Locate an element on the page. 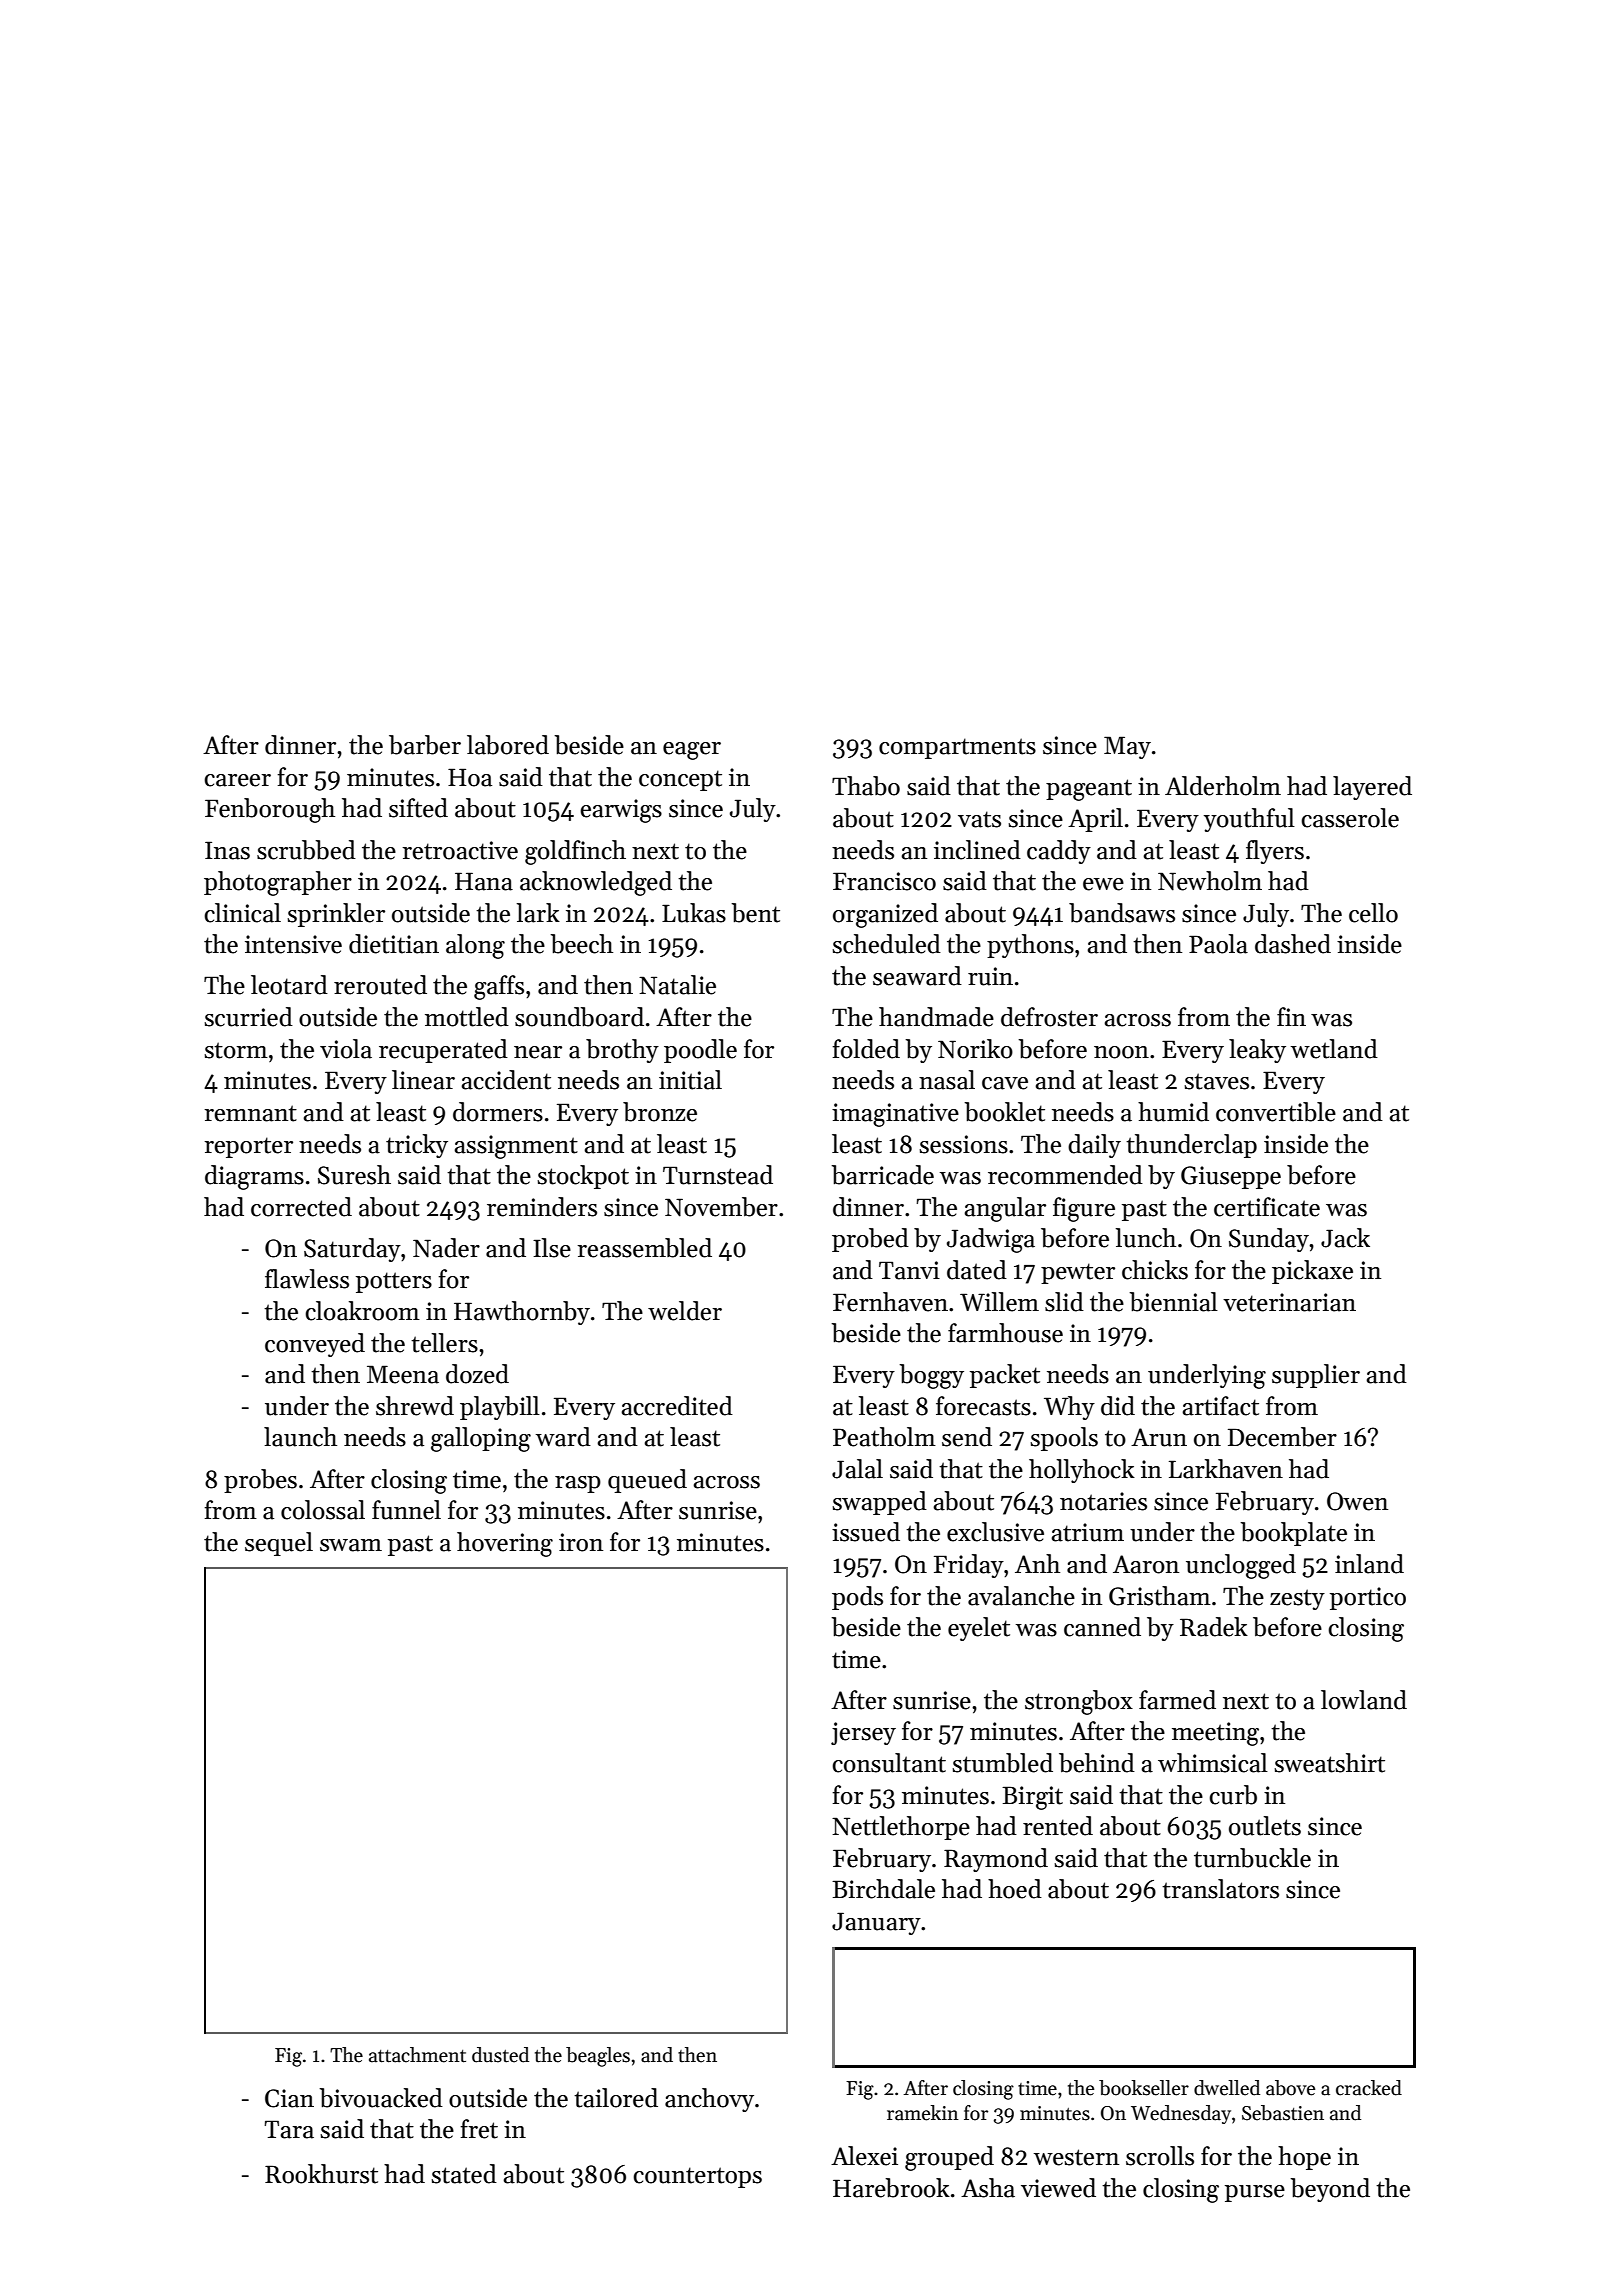 The width and height of the page is (1620, 2292). recuperated is located at coordinates (443, 1051).
